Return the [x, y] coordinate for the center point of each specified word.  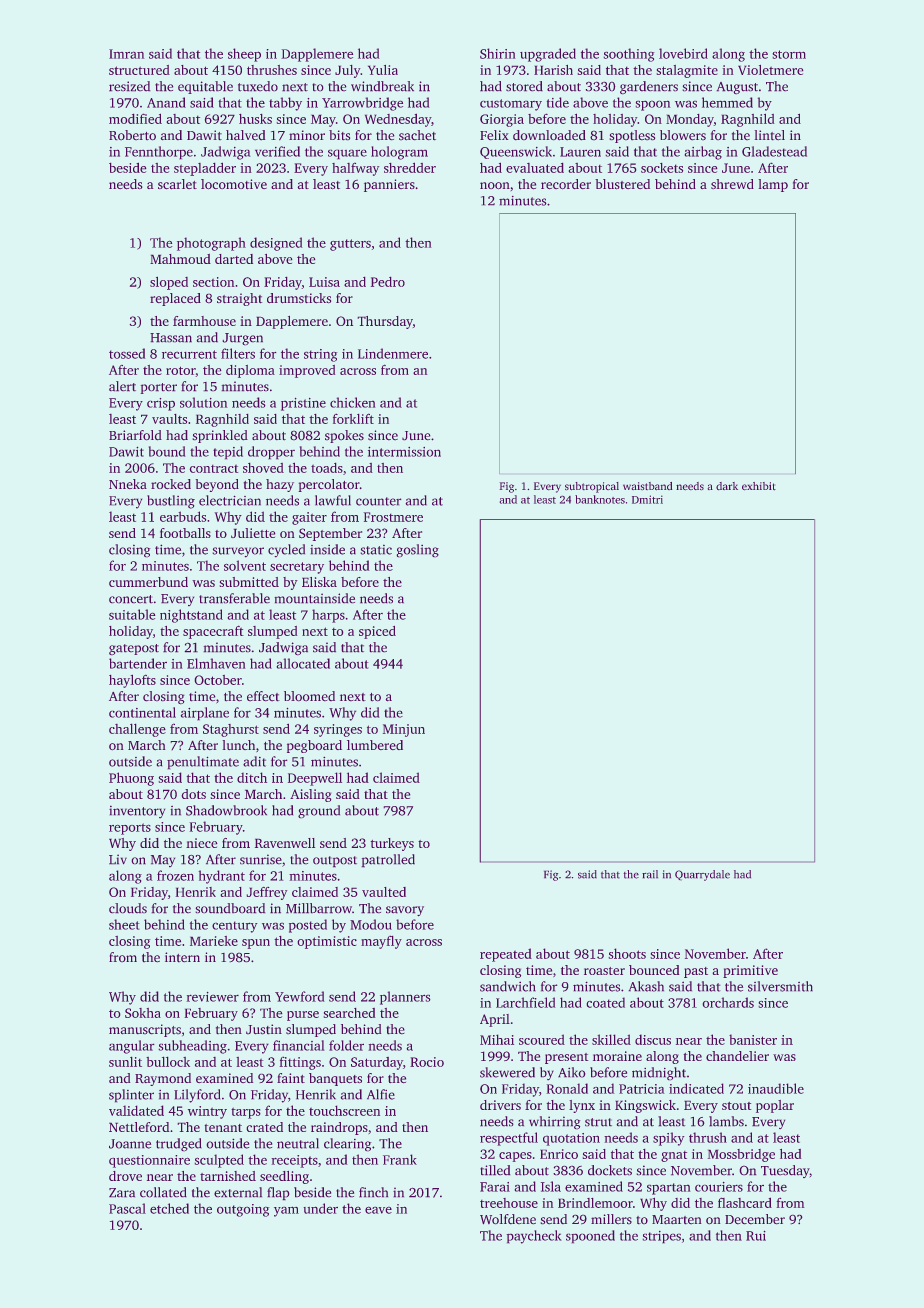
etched [169, 1208]
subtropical [592, 487]
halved [246, 135]
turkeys [392, 844]
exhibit [759, 486]
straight [240, 299]
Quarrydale [702, 875]
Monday [690, 120]
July [348, 71]
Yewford [300, 996]
